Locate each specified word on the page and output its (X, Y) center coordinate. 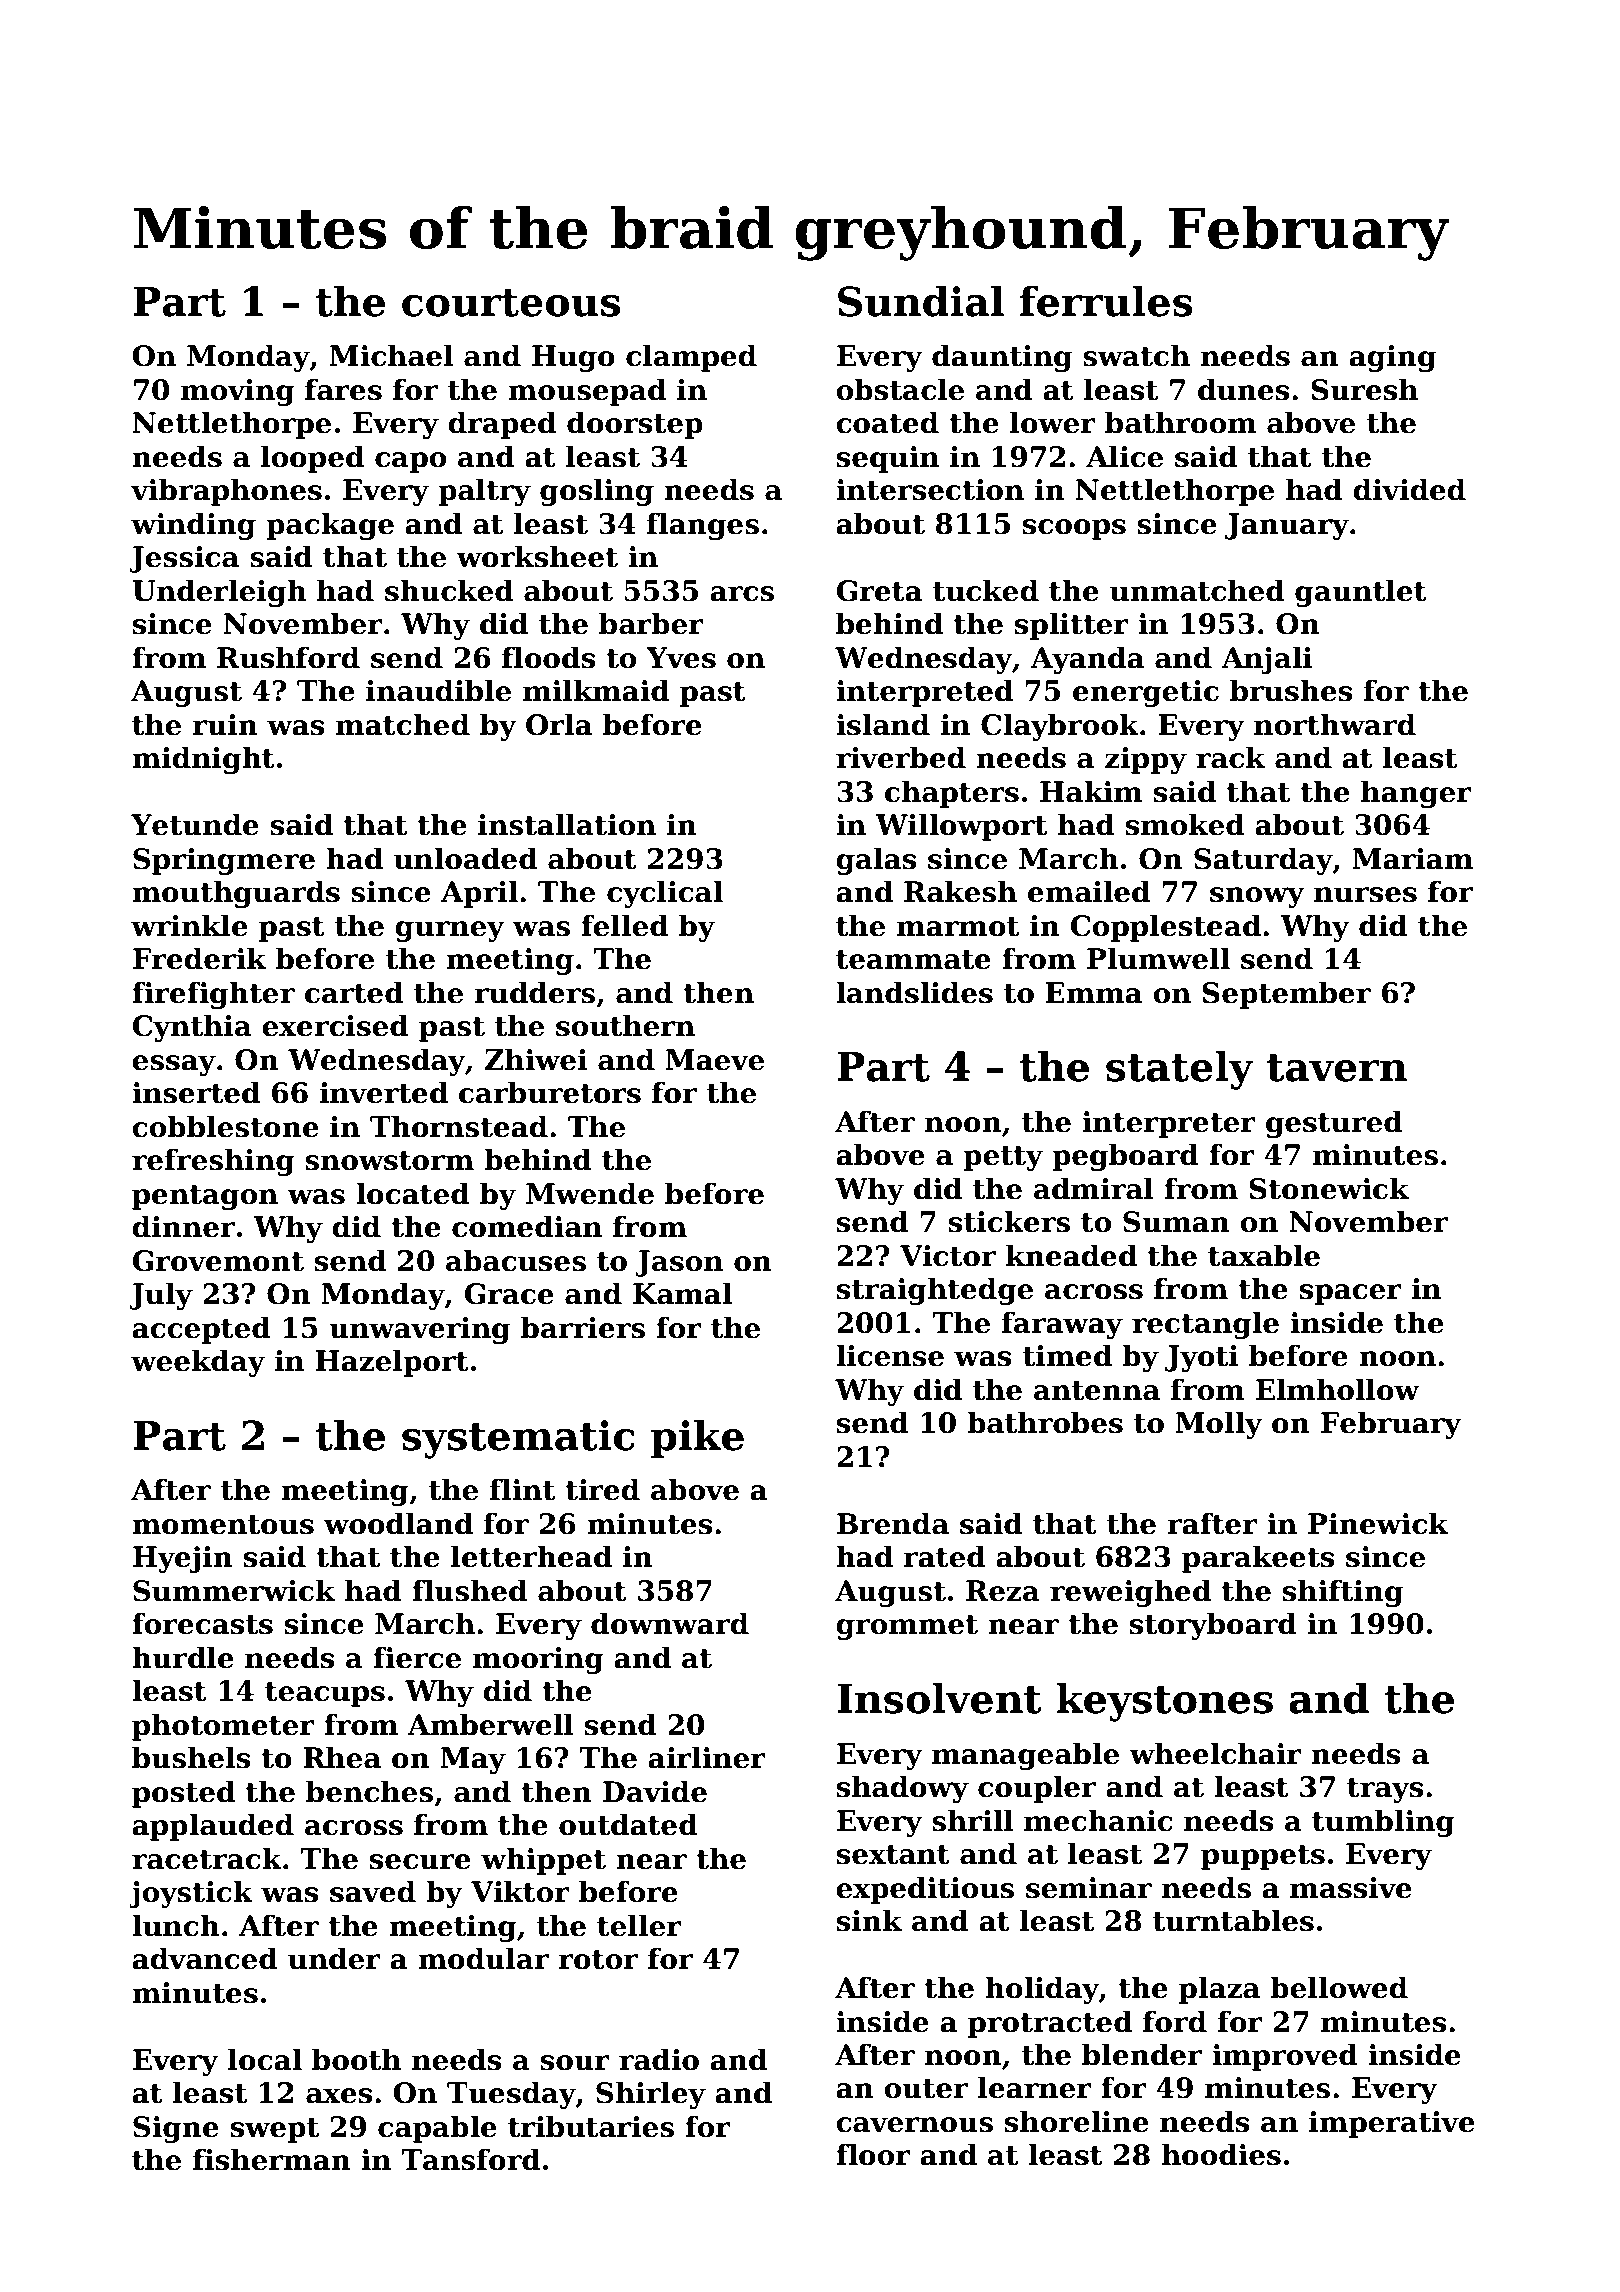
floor (873, 2154)
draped (502, 425)
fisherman (272, 2159)
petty (1003, 1158)
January (1287, 526)
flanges (703, 526)
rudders (534, 992)
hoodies (1221, 2154)
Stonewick (1329, 1188)
